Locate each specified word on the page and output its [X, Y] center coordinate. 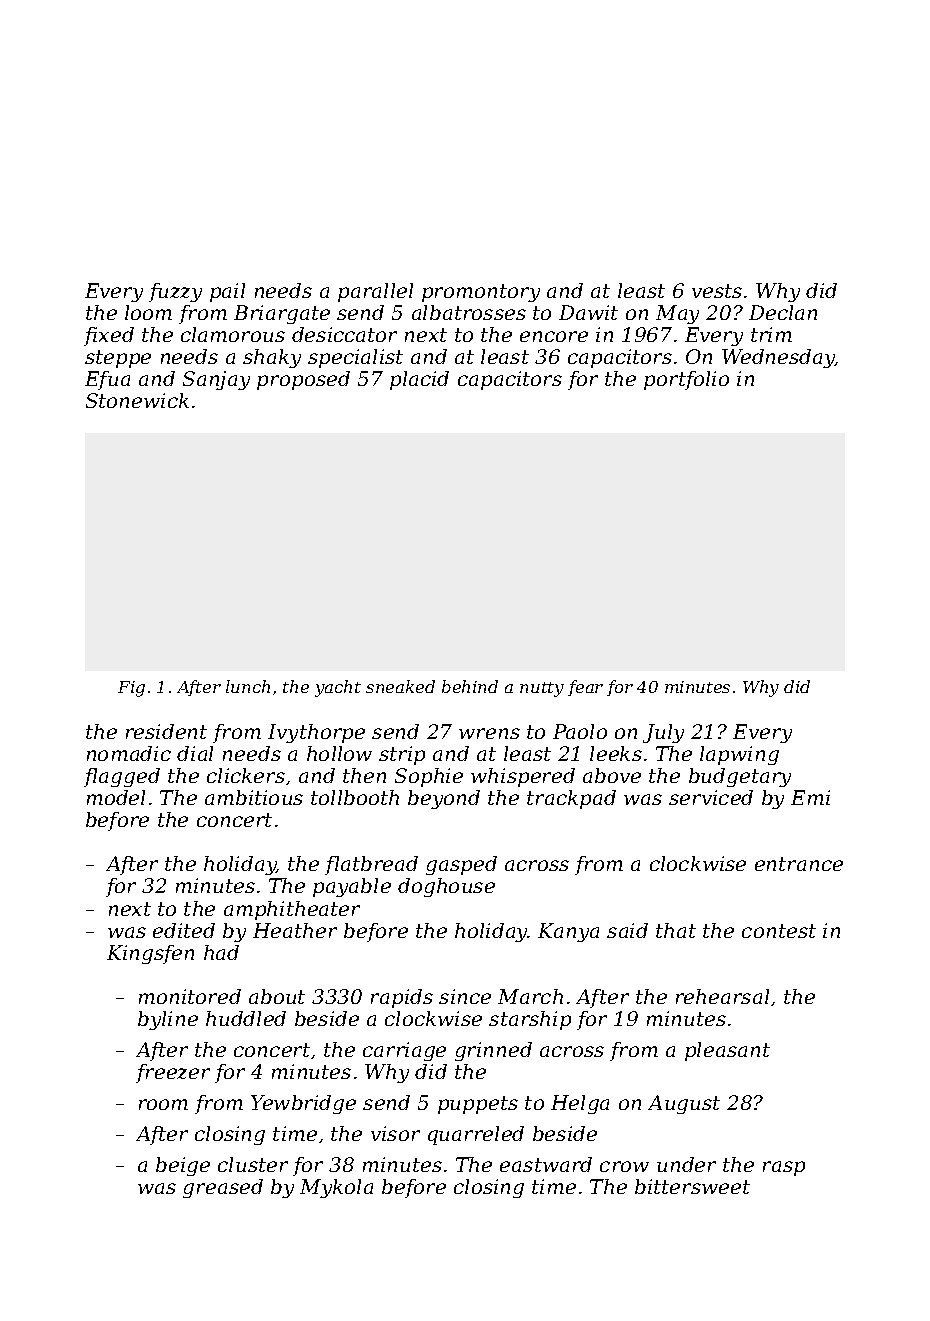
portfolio [686, 380]
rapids [402, 998]
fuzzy [175, 292]
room [163, 1104]
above [612, 775]
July [663, 733]
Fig [131, 689]
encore [554, 336]
